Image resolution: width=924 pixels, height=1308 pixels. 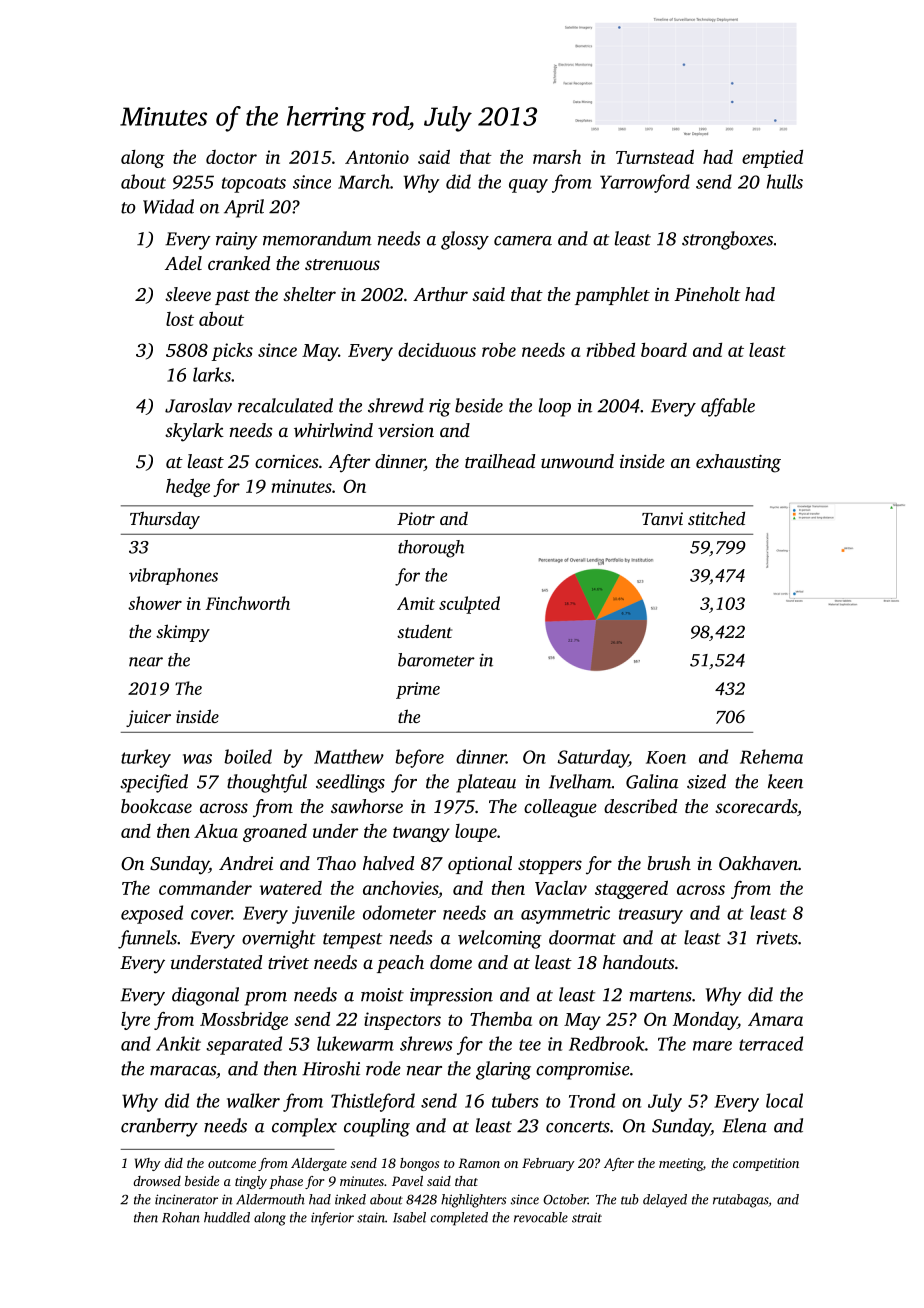 I want to click on memorandum, so click(x=317, y=238).
